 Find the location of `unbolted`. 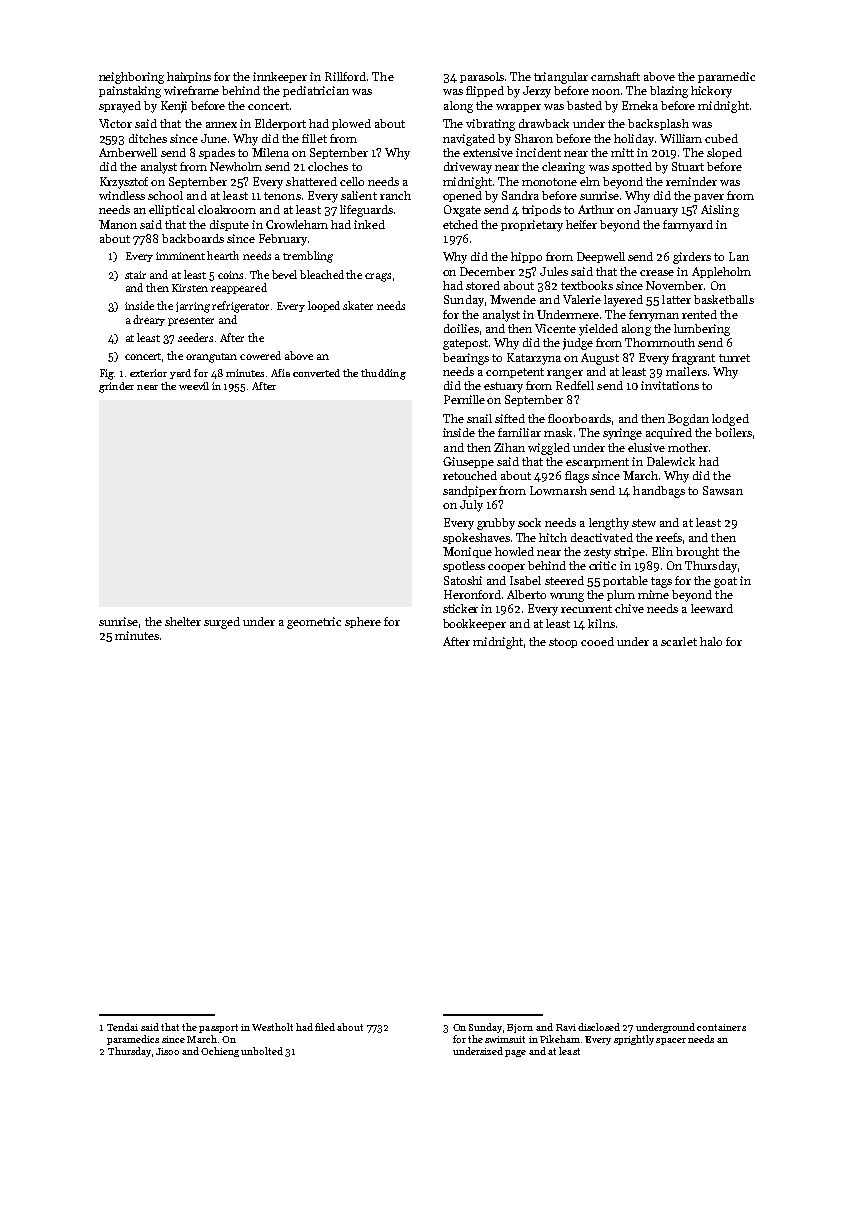

unbolted is located at coordinates (262, 1051).
